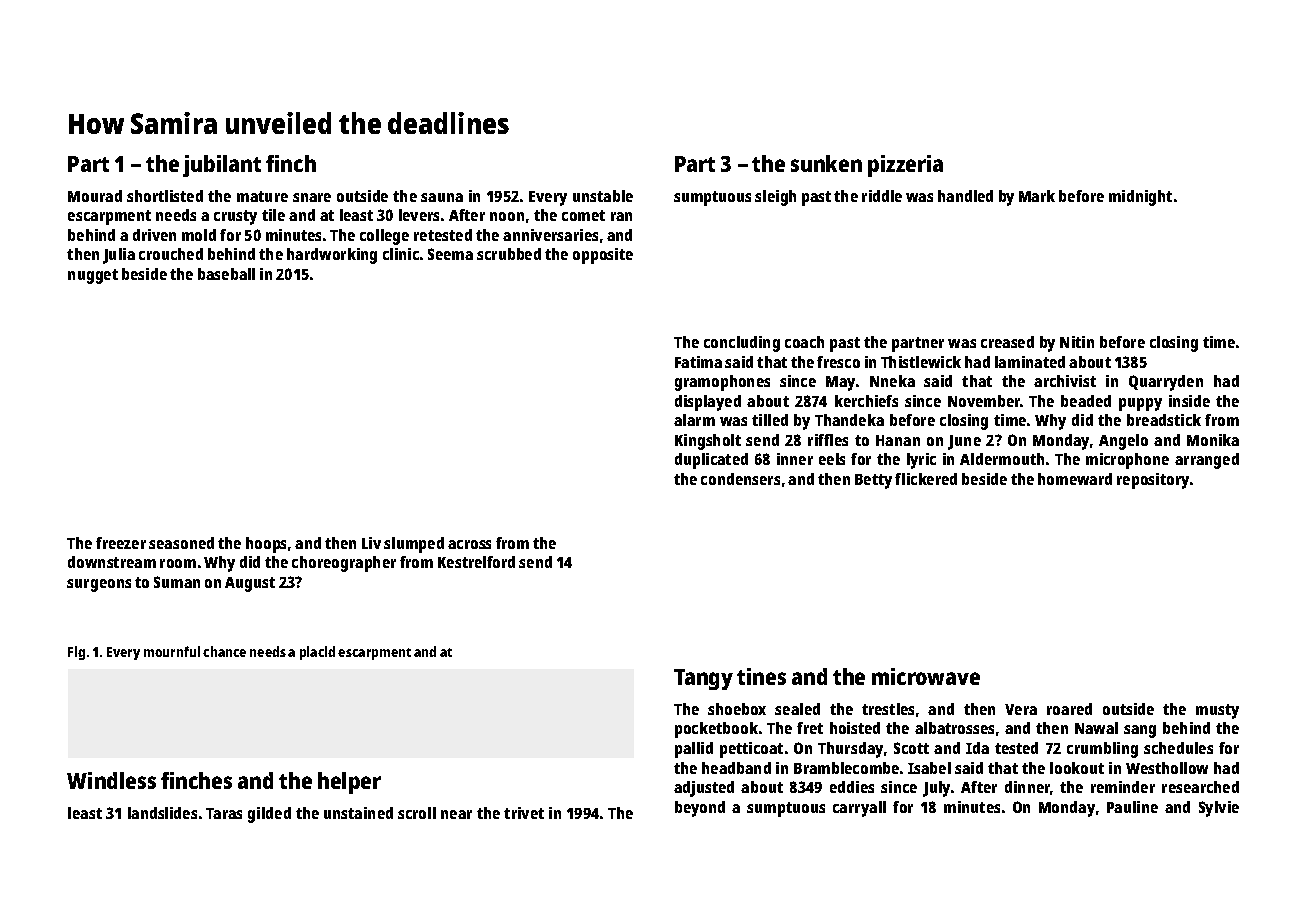 The image size is (1308, 924). What do you see at coordinates (154, 235) in the page?
I see `driven` at bounding box center [154, 235].
